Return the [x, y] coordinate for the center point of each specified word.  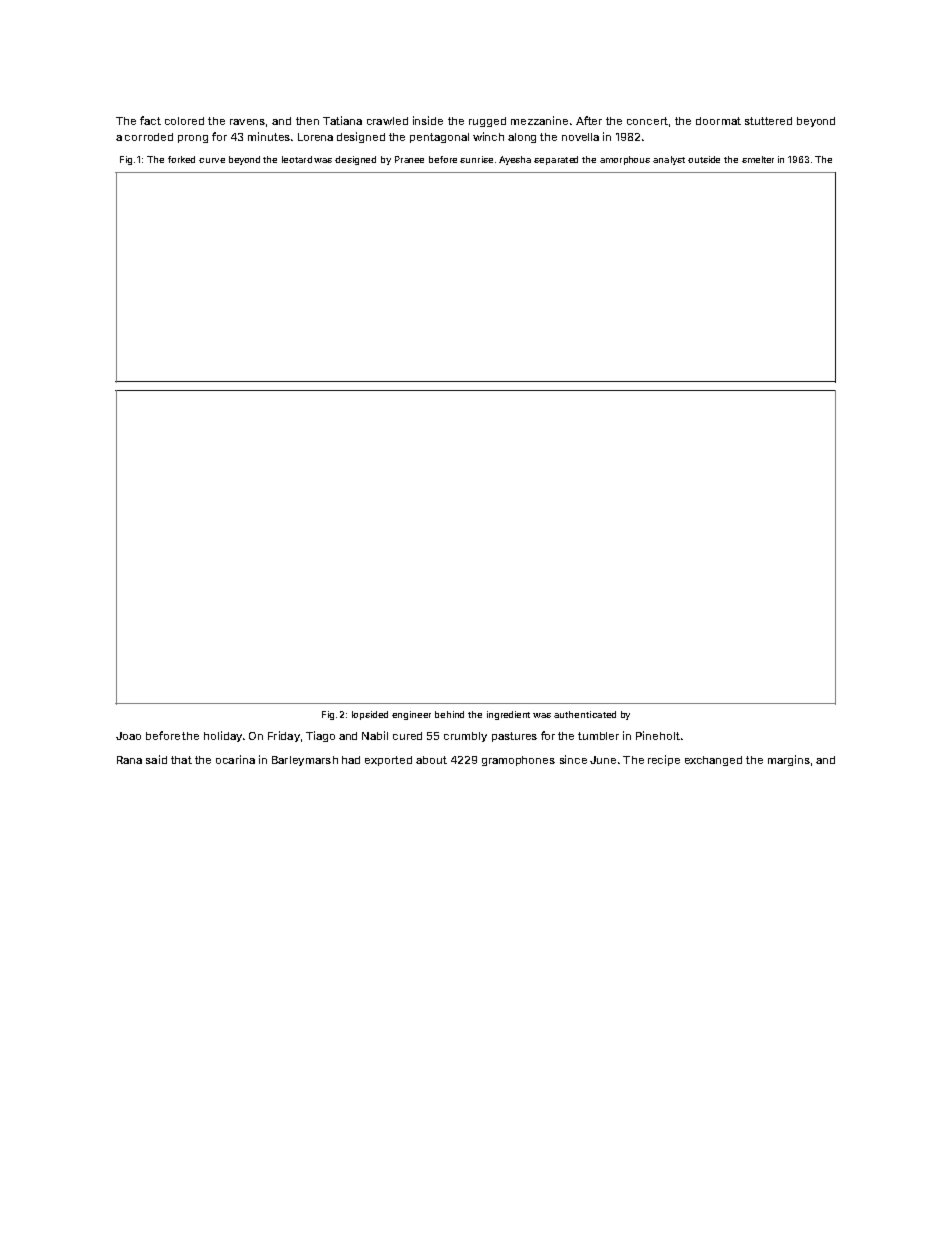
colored [184, 121]
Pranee [409, 159]
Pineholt [658, 735]
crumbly [465, 737]
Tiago [320, 736]
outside [704, 159]
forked [181, 159]
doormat [718, 121]
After [589, 120]
